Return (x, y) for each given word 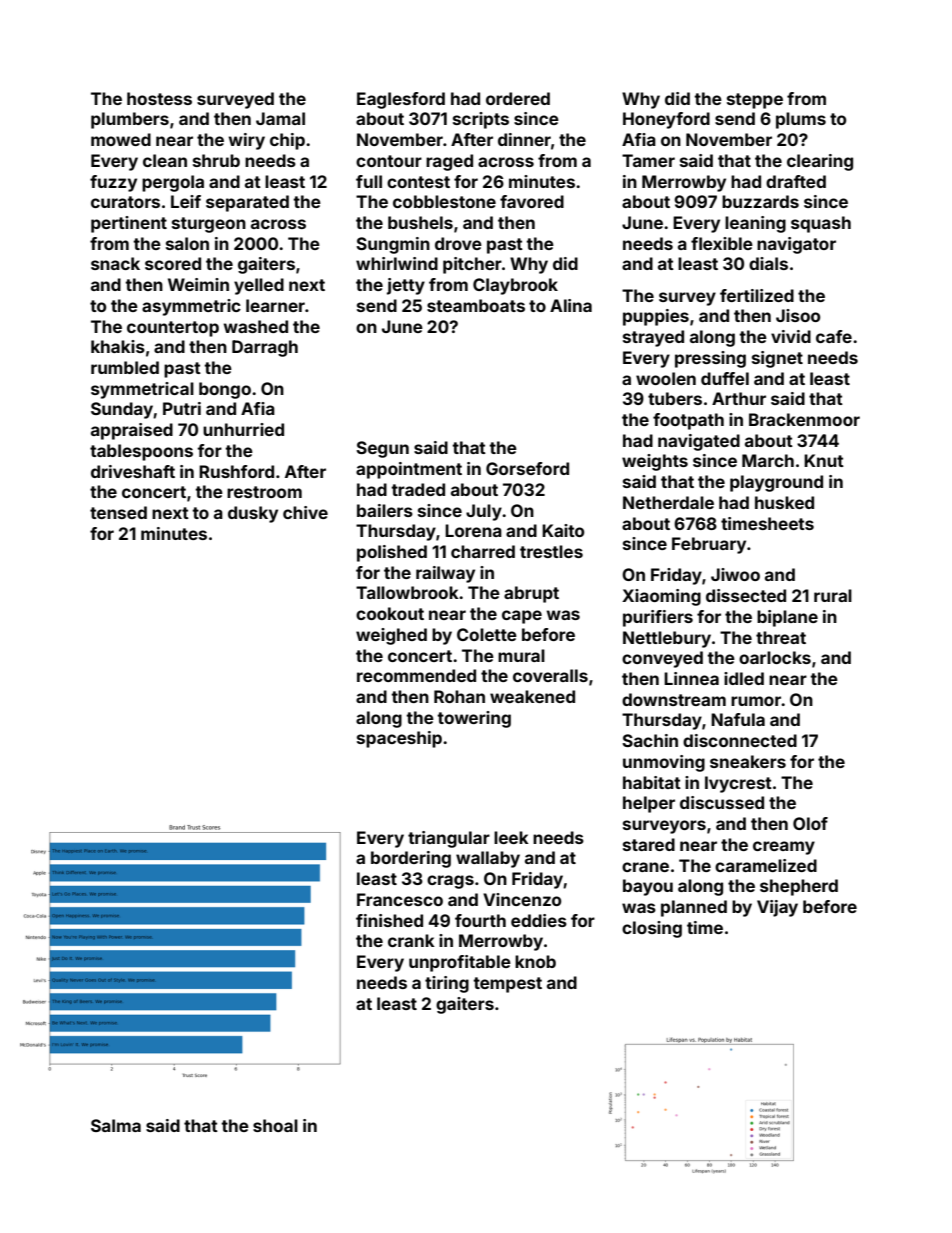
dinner (524, 139)
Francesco (400, 899)
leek (511, 837)
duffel (725, 378)
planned (694, 908)
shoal (275, 1125)
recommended (416, 675)
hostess (159, 98)
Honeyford (666, 120)
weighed (391, 636)
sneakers (748, 761)
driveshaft (133, 471)
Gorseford (527, 468)
